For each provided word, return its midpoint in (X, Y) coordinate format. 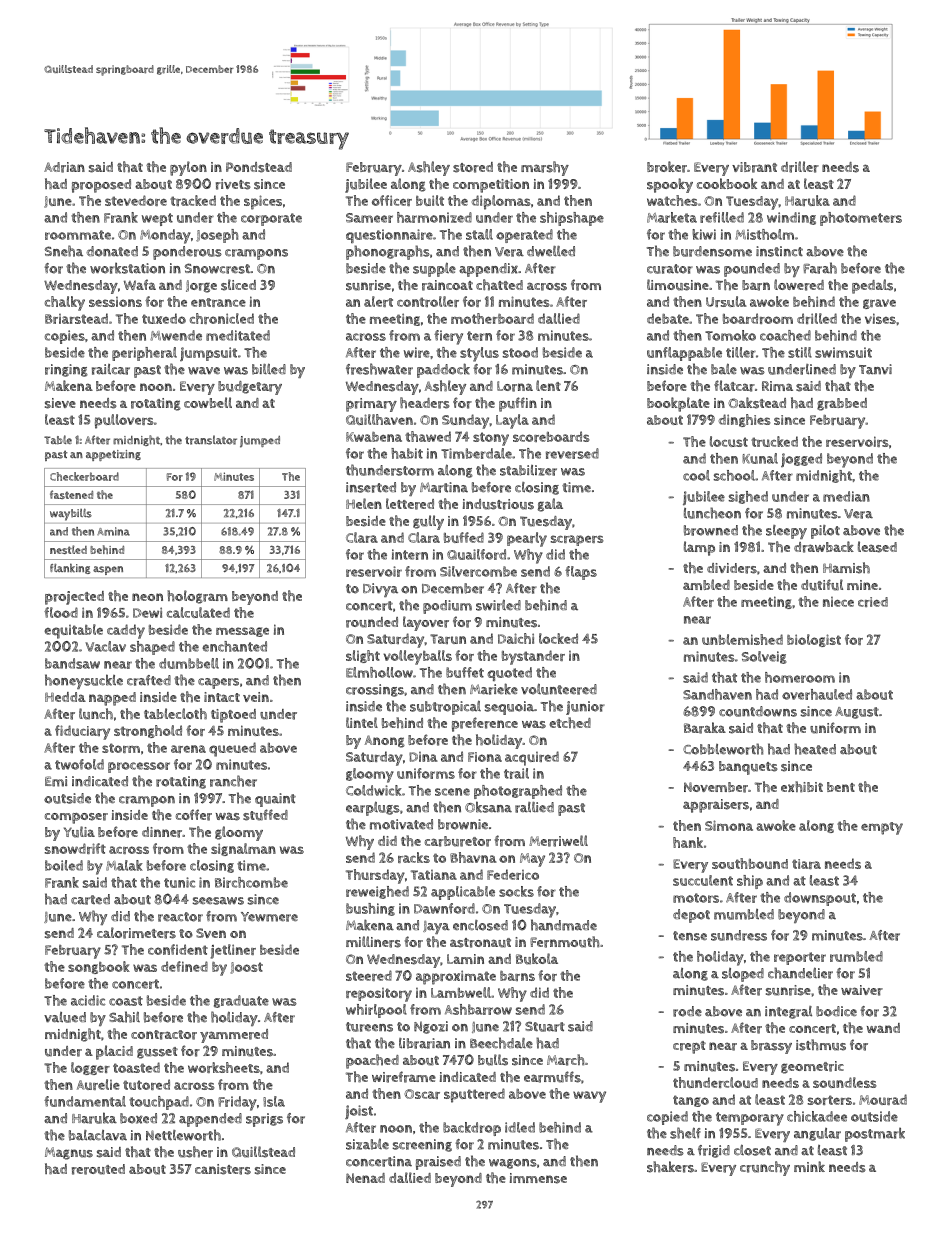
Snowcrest (217, 268)
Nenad (365, 1178)
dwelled (551, 251)
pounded (752, 270)
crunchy (765, 1168)
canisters (223, 1169)
